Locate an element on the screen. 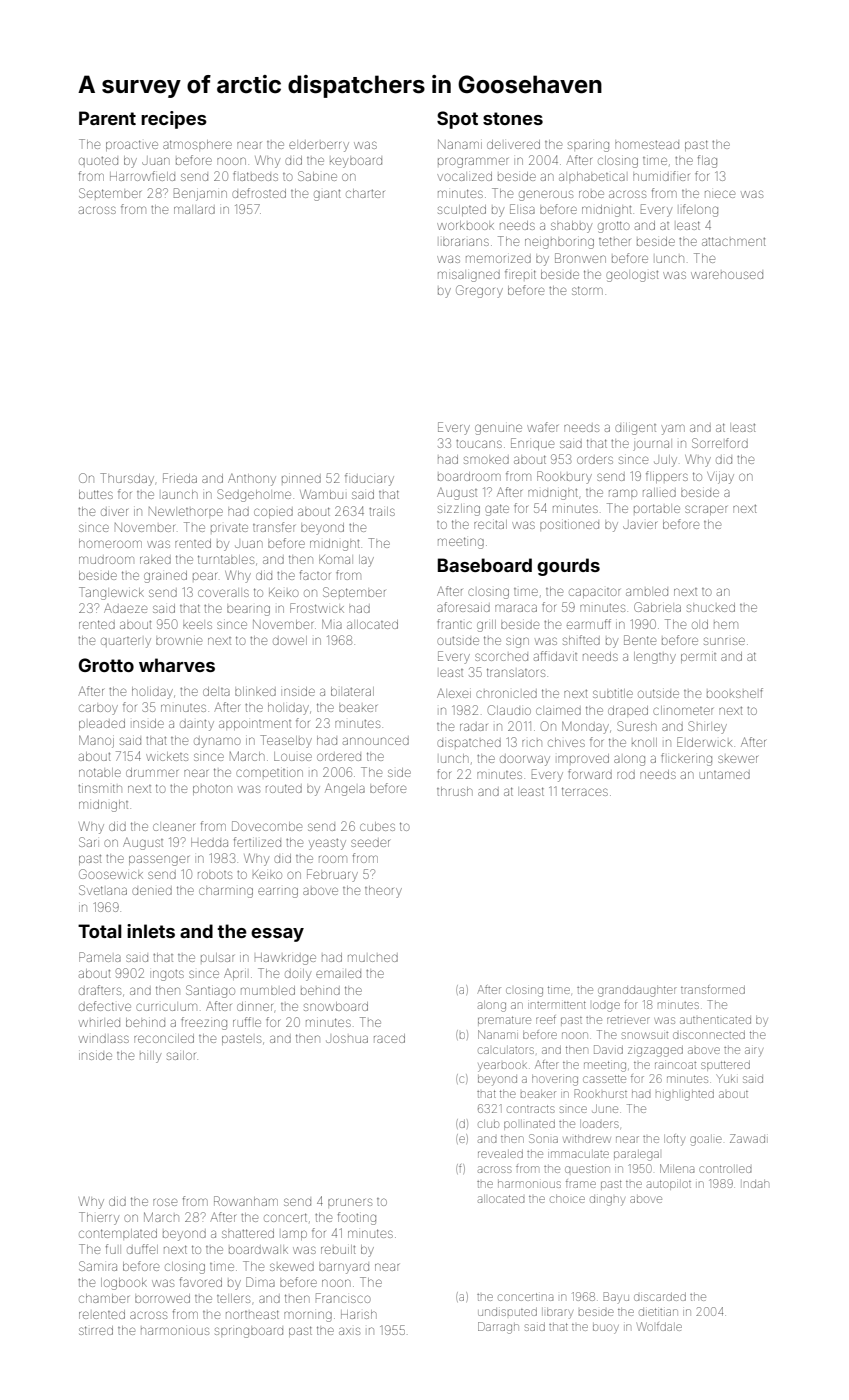 Image resolution: width=849 pixels, height=1400 pixels. transformed is located at coordinates (713, 989).
